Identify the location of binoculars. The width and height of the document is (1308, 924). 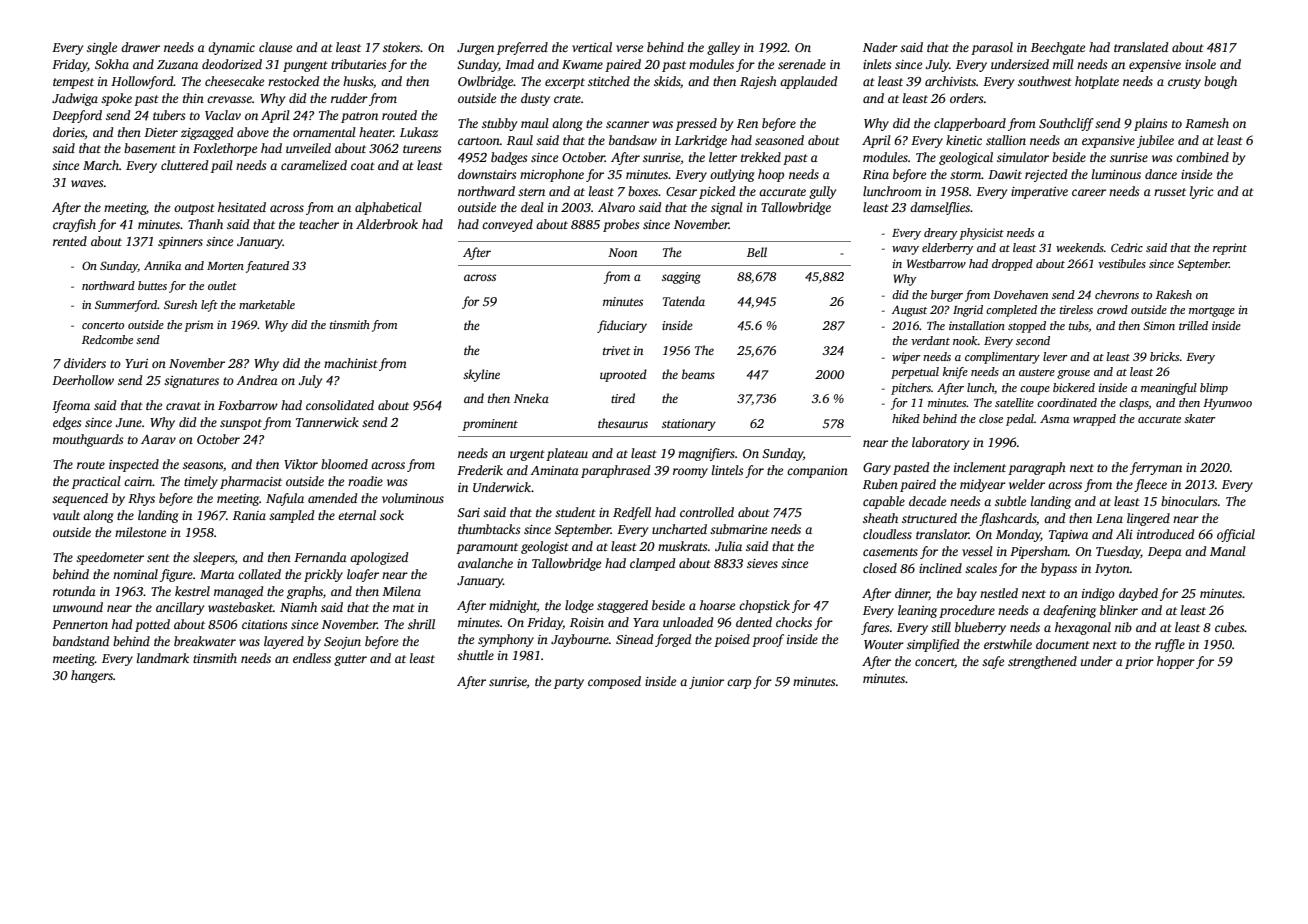
(1189, 501).
